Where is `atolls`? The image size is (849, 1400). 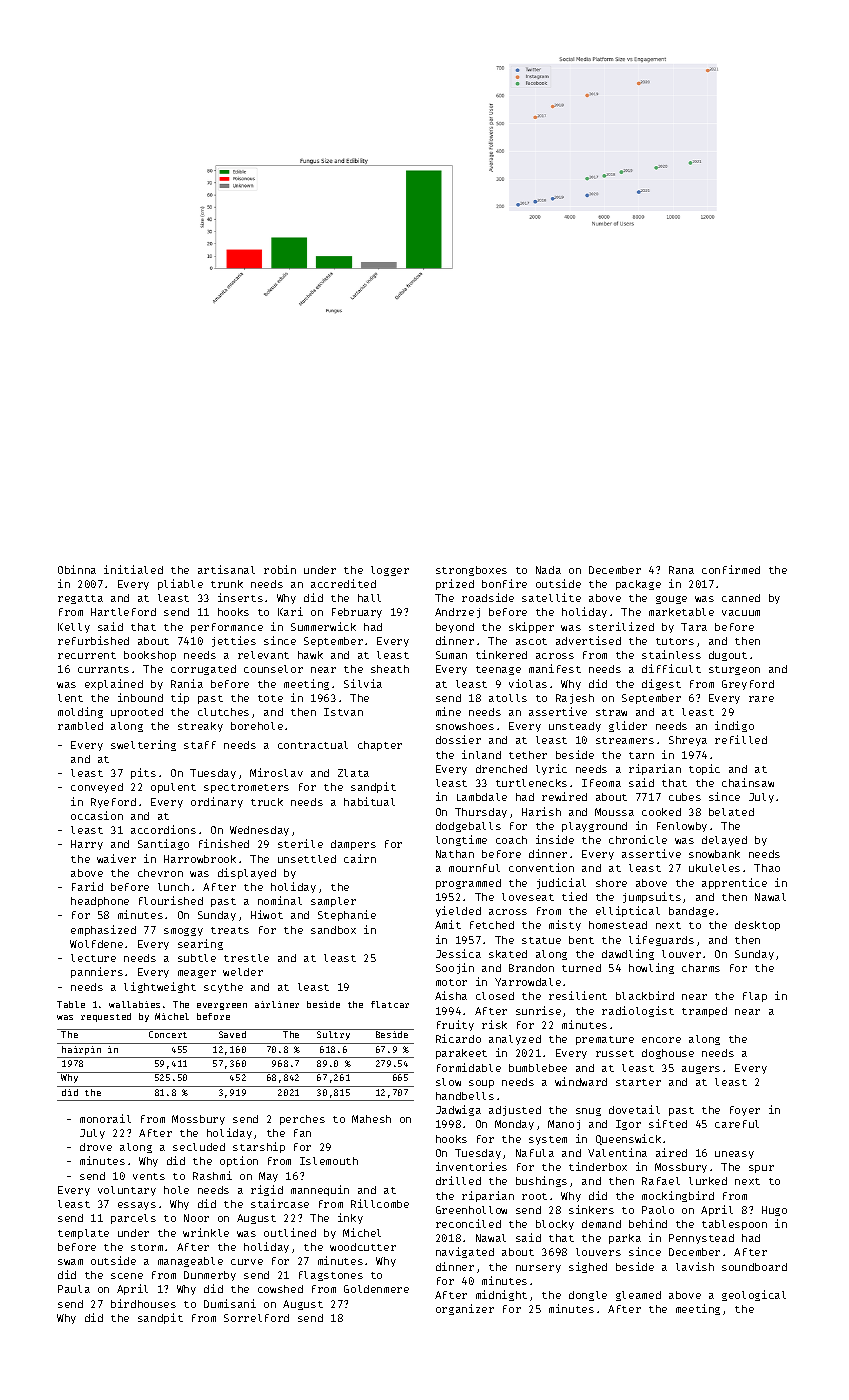 atolls is located at coordinates (508, 698).
